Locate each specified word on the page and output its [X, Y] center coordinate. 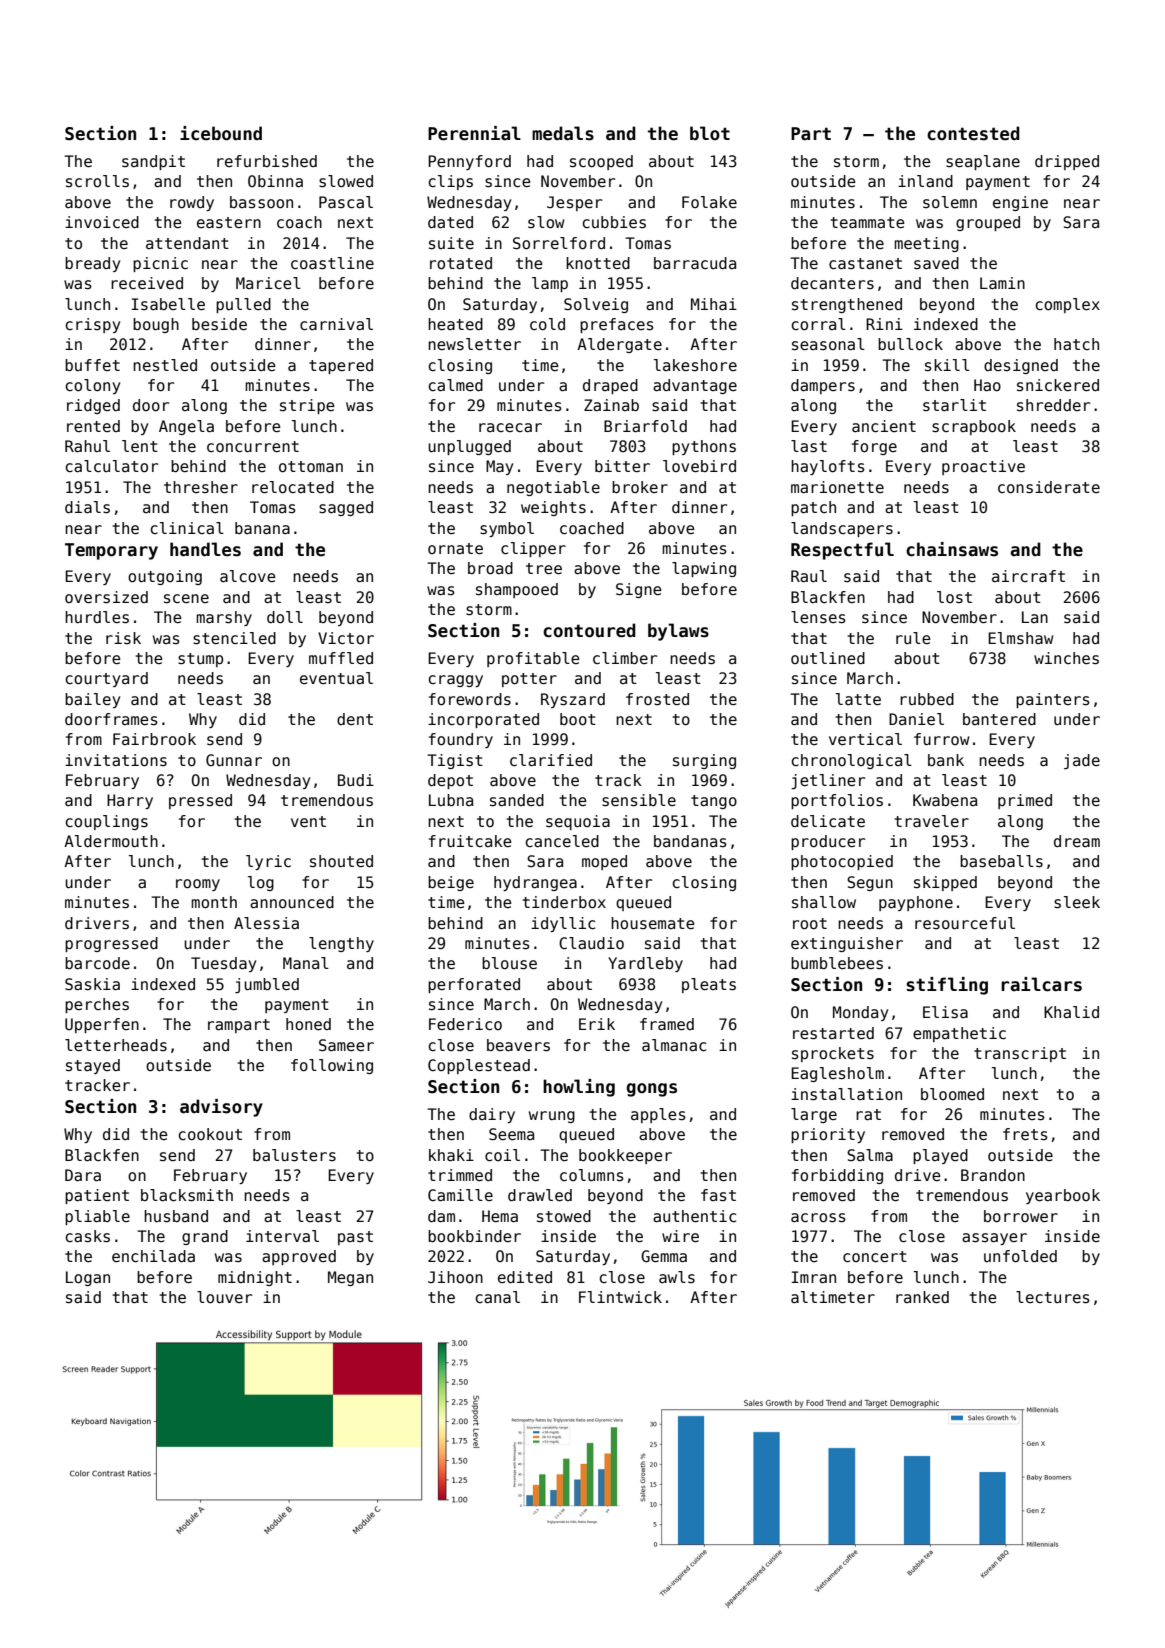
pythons [704, 447]
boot [578, 719]
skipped [945, 883]
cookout [210, 1134]
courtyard [106, 679]
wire [680, 1236]
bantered [999, 719]
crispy [92, 325]
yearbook [1063, 1196]
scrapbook [974, 427]
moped [604, 862]
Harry [130, 801]
